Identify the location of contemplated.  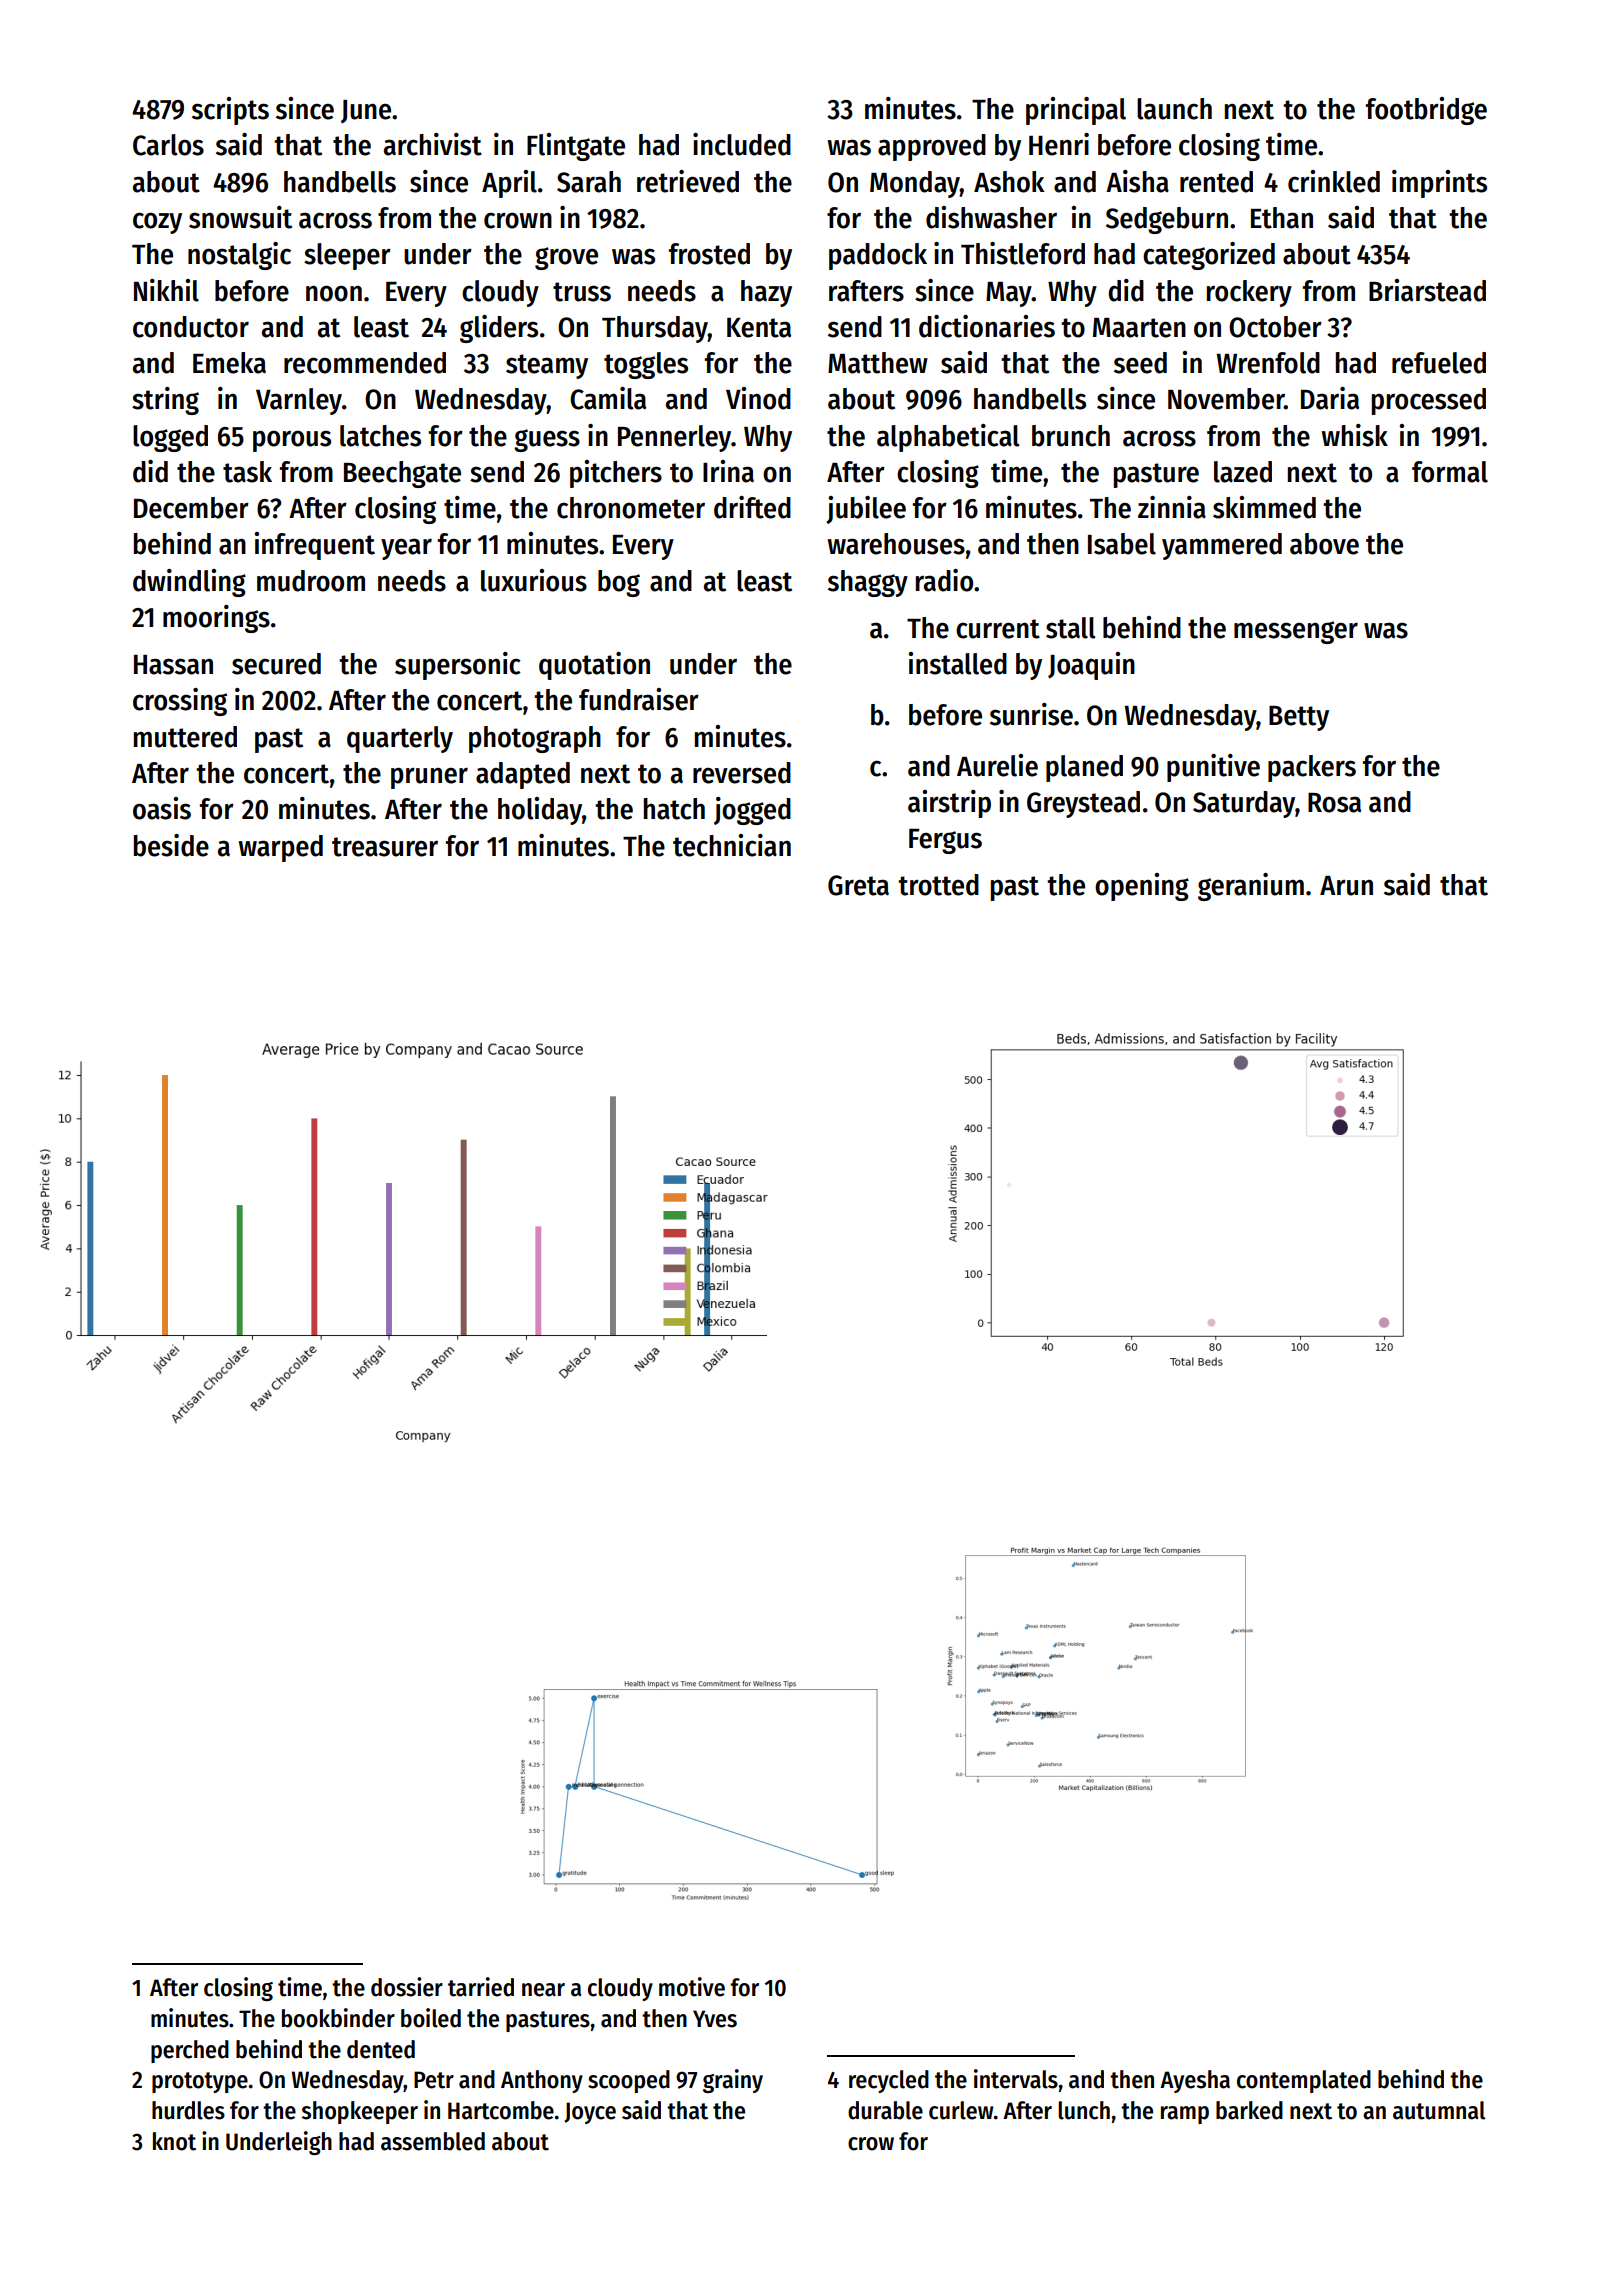
(1304, 2081).
